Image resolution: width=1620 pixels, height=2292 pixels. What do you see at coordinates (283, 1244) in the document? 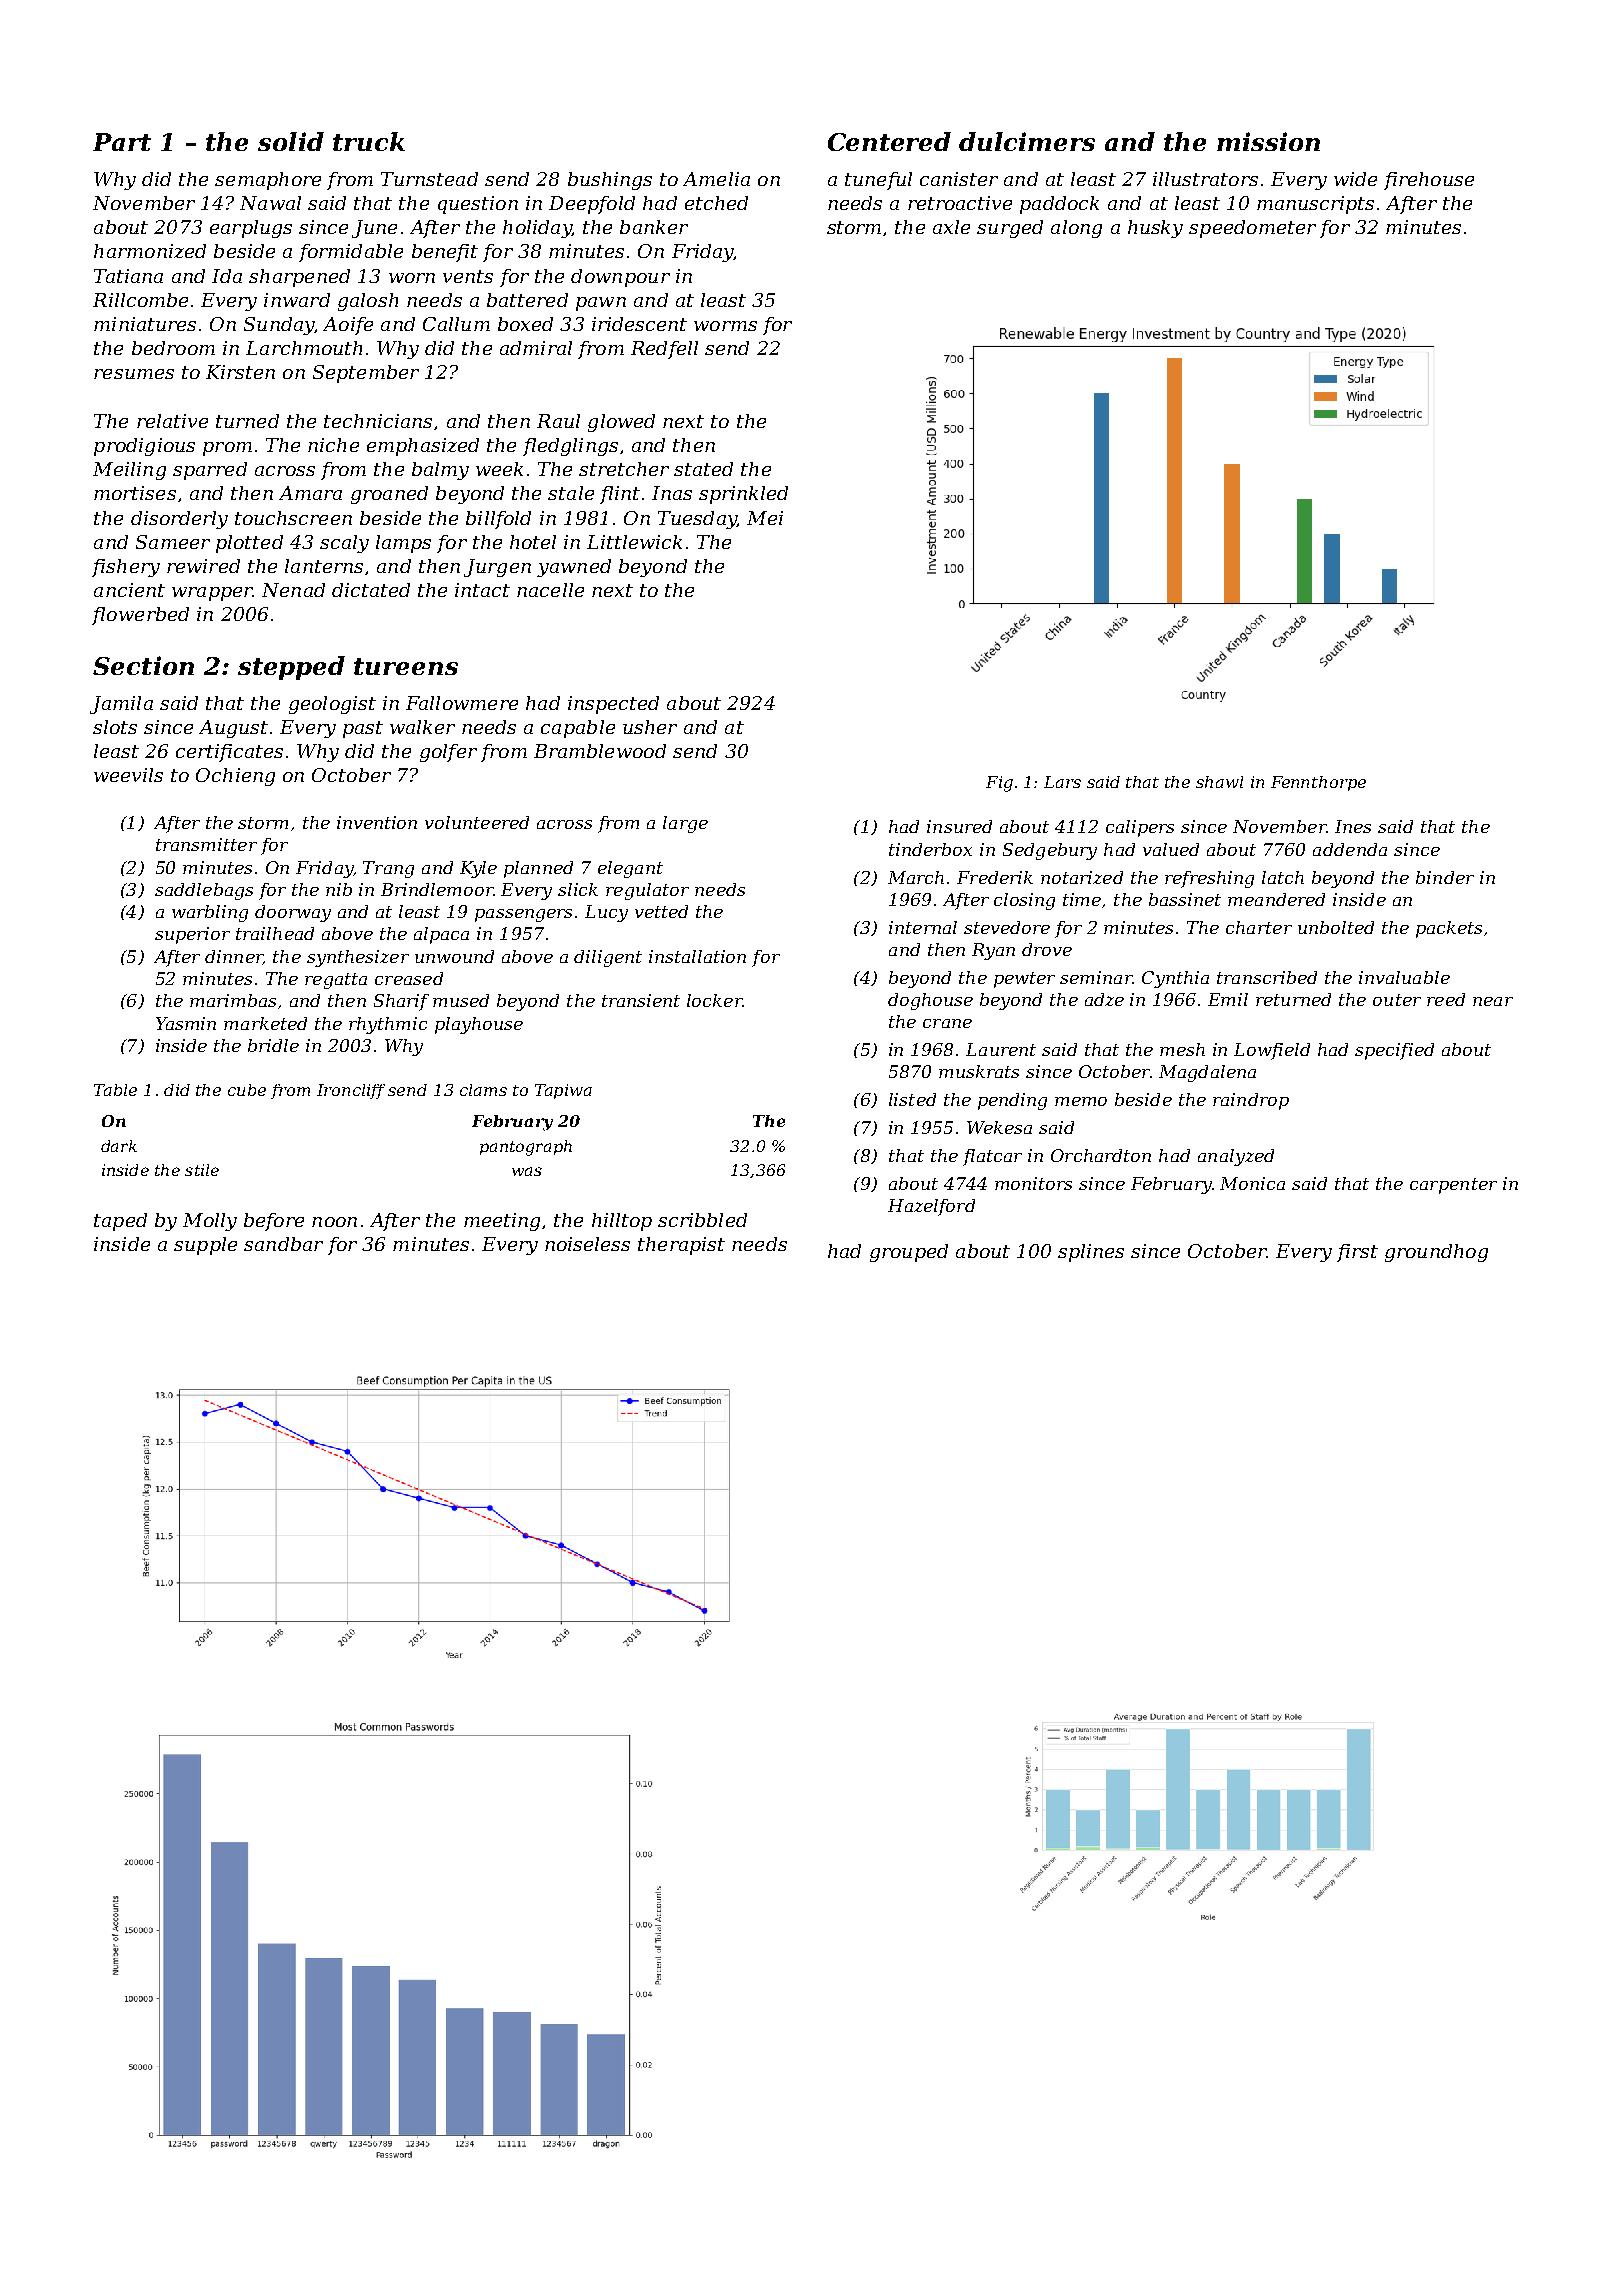
I see `sandbar` at bounding box center [283, 1244].
